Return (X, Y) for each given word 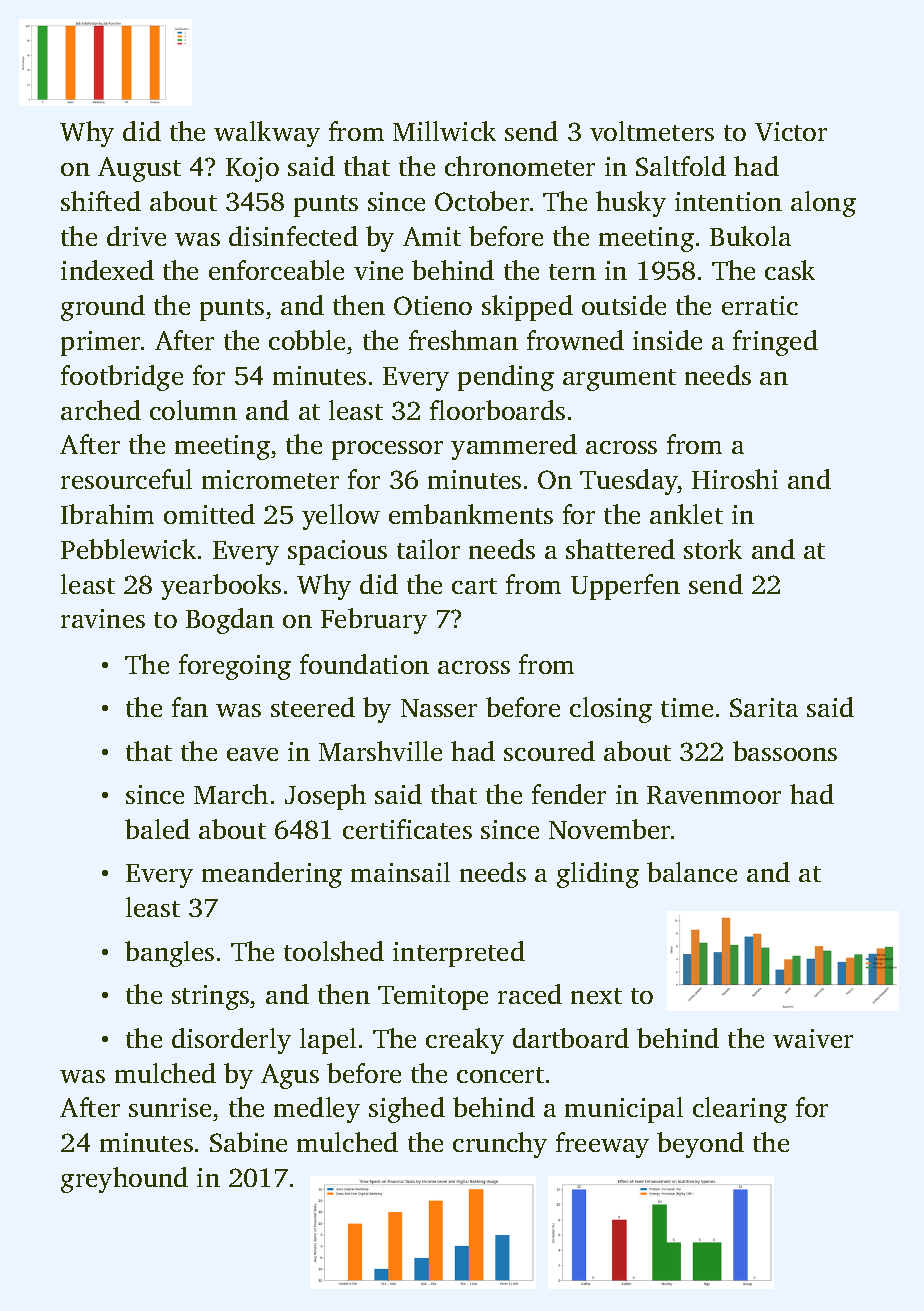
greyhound (124, 1180)
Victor (791, 131)
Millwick (444, 131)
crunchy (500, 1145)
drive (136, 236)
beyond (700, 1145)
